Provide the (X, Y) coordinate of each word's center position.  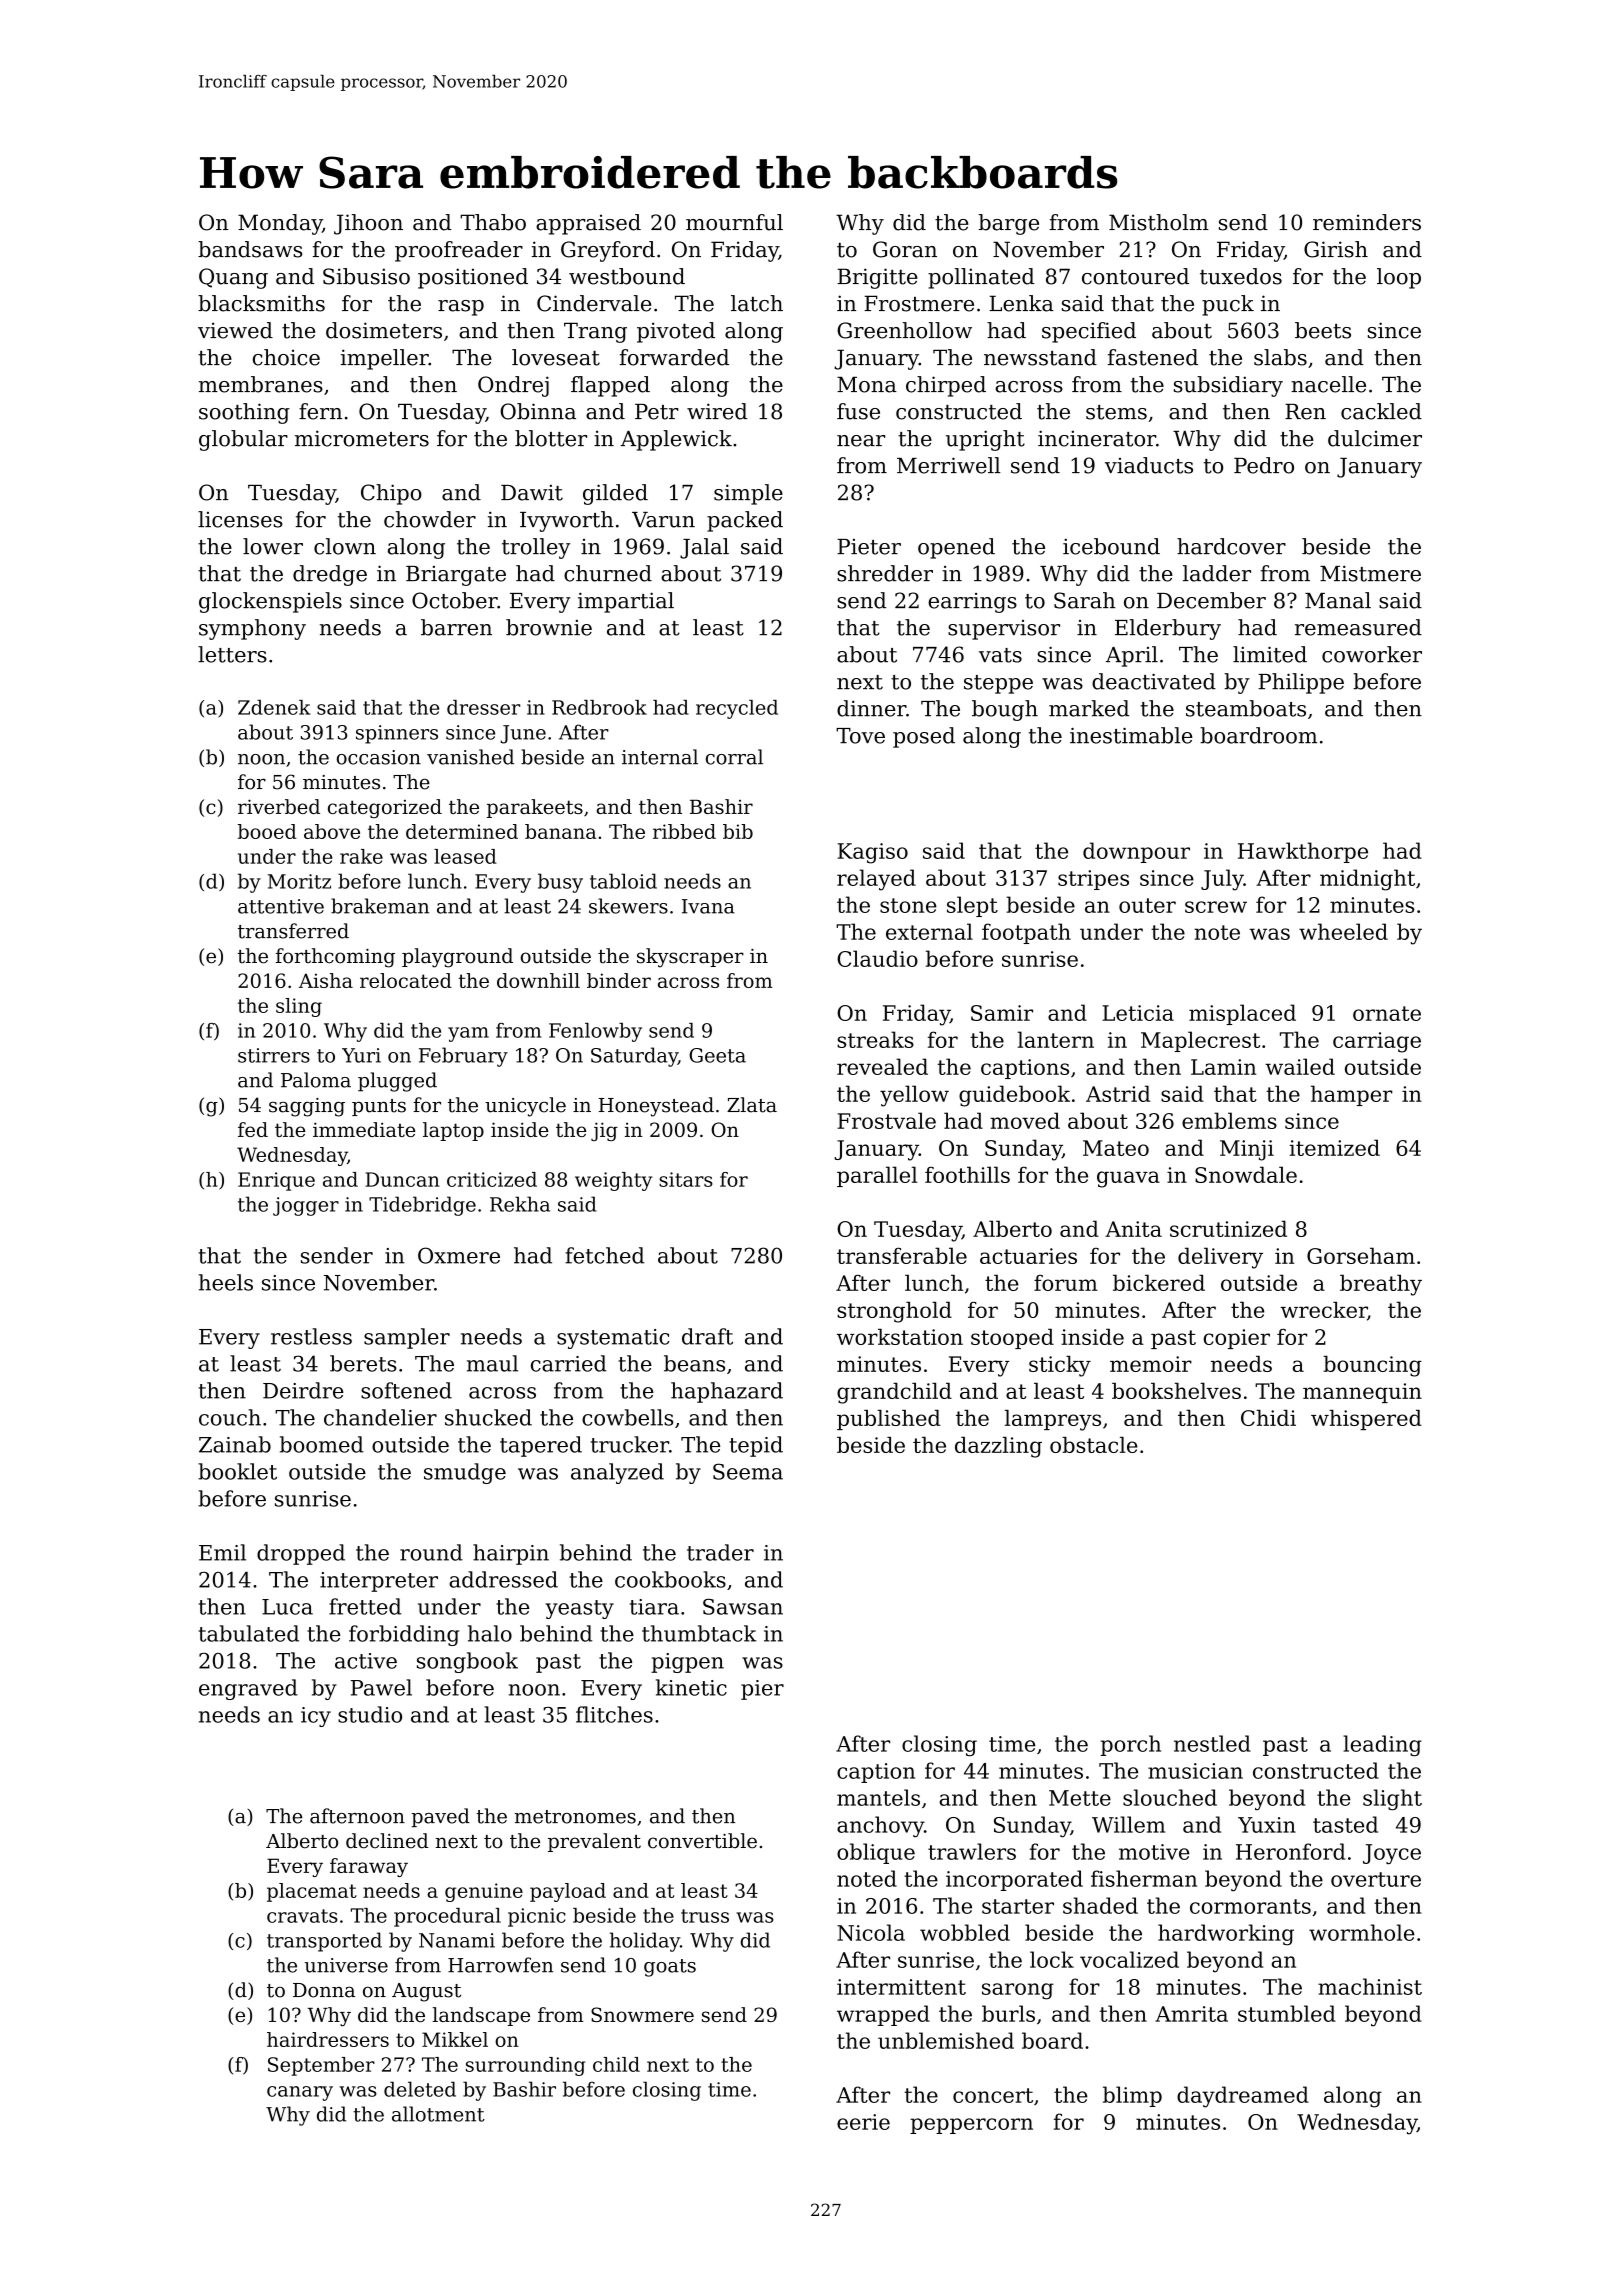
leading (1382, 1745)
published (888, 1420)
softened (406, 1390)
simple (748, 494)
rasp (461, 308)
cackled (1381, 411)
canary (300, 2093)
